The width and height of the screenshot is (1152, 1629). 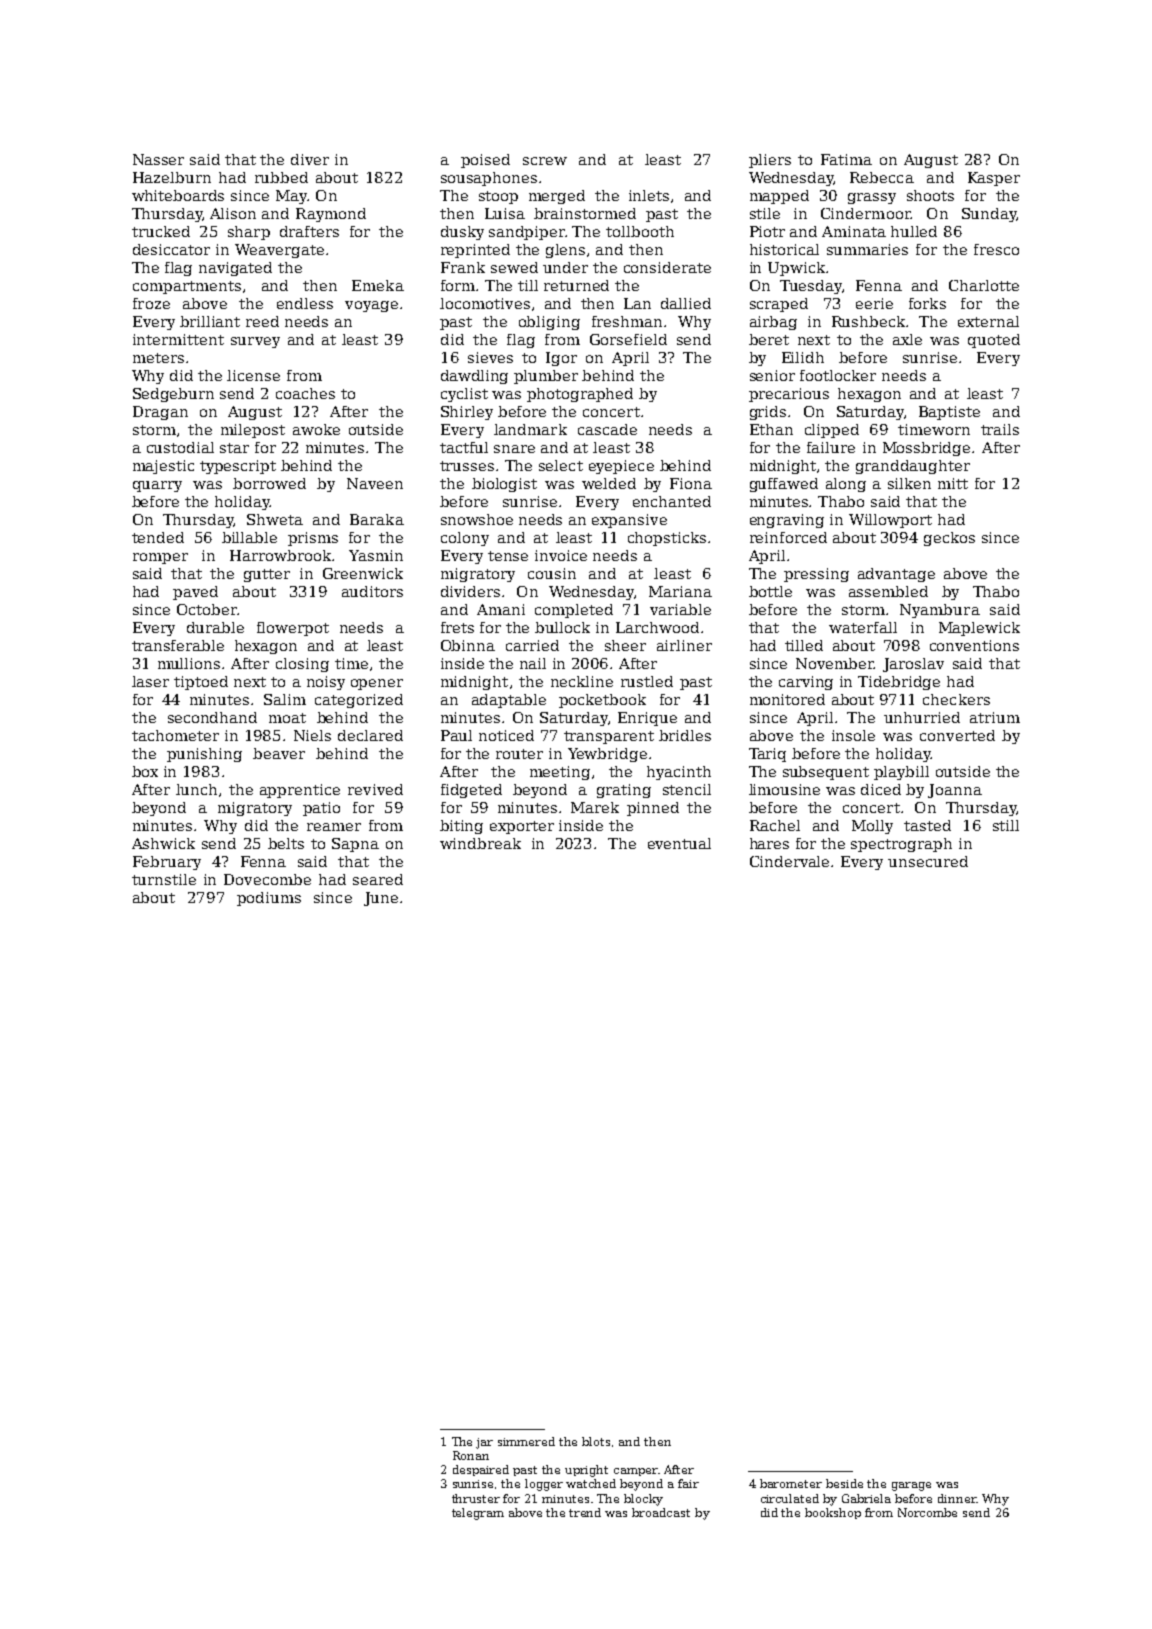 What do you see at coordinates (163, 843) in the screenshot?
I see `Ashwick` at bounding box center [163, 843].
